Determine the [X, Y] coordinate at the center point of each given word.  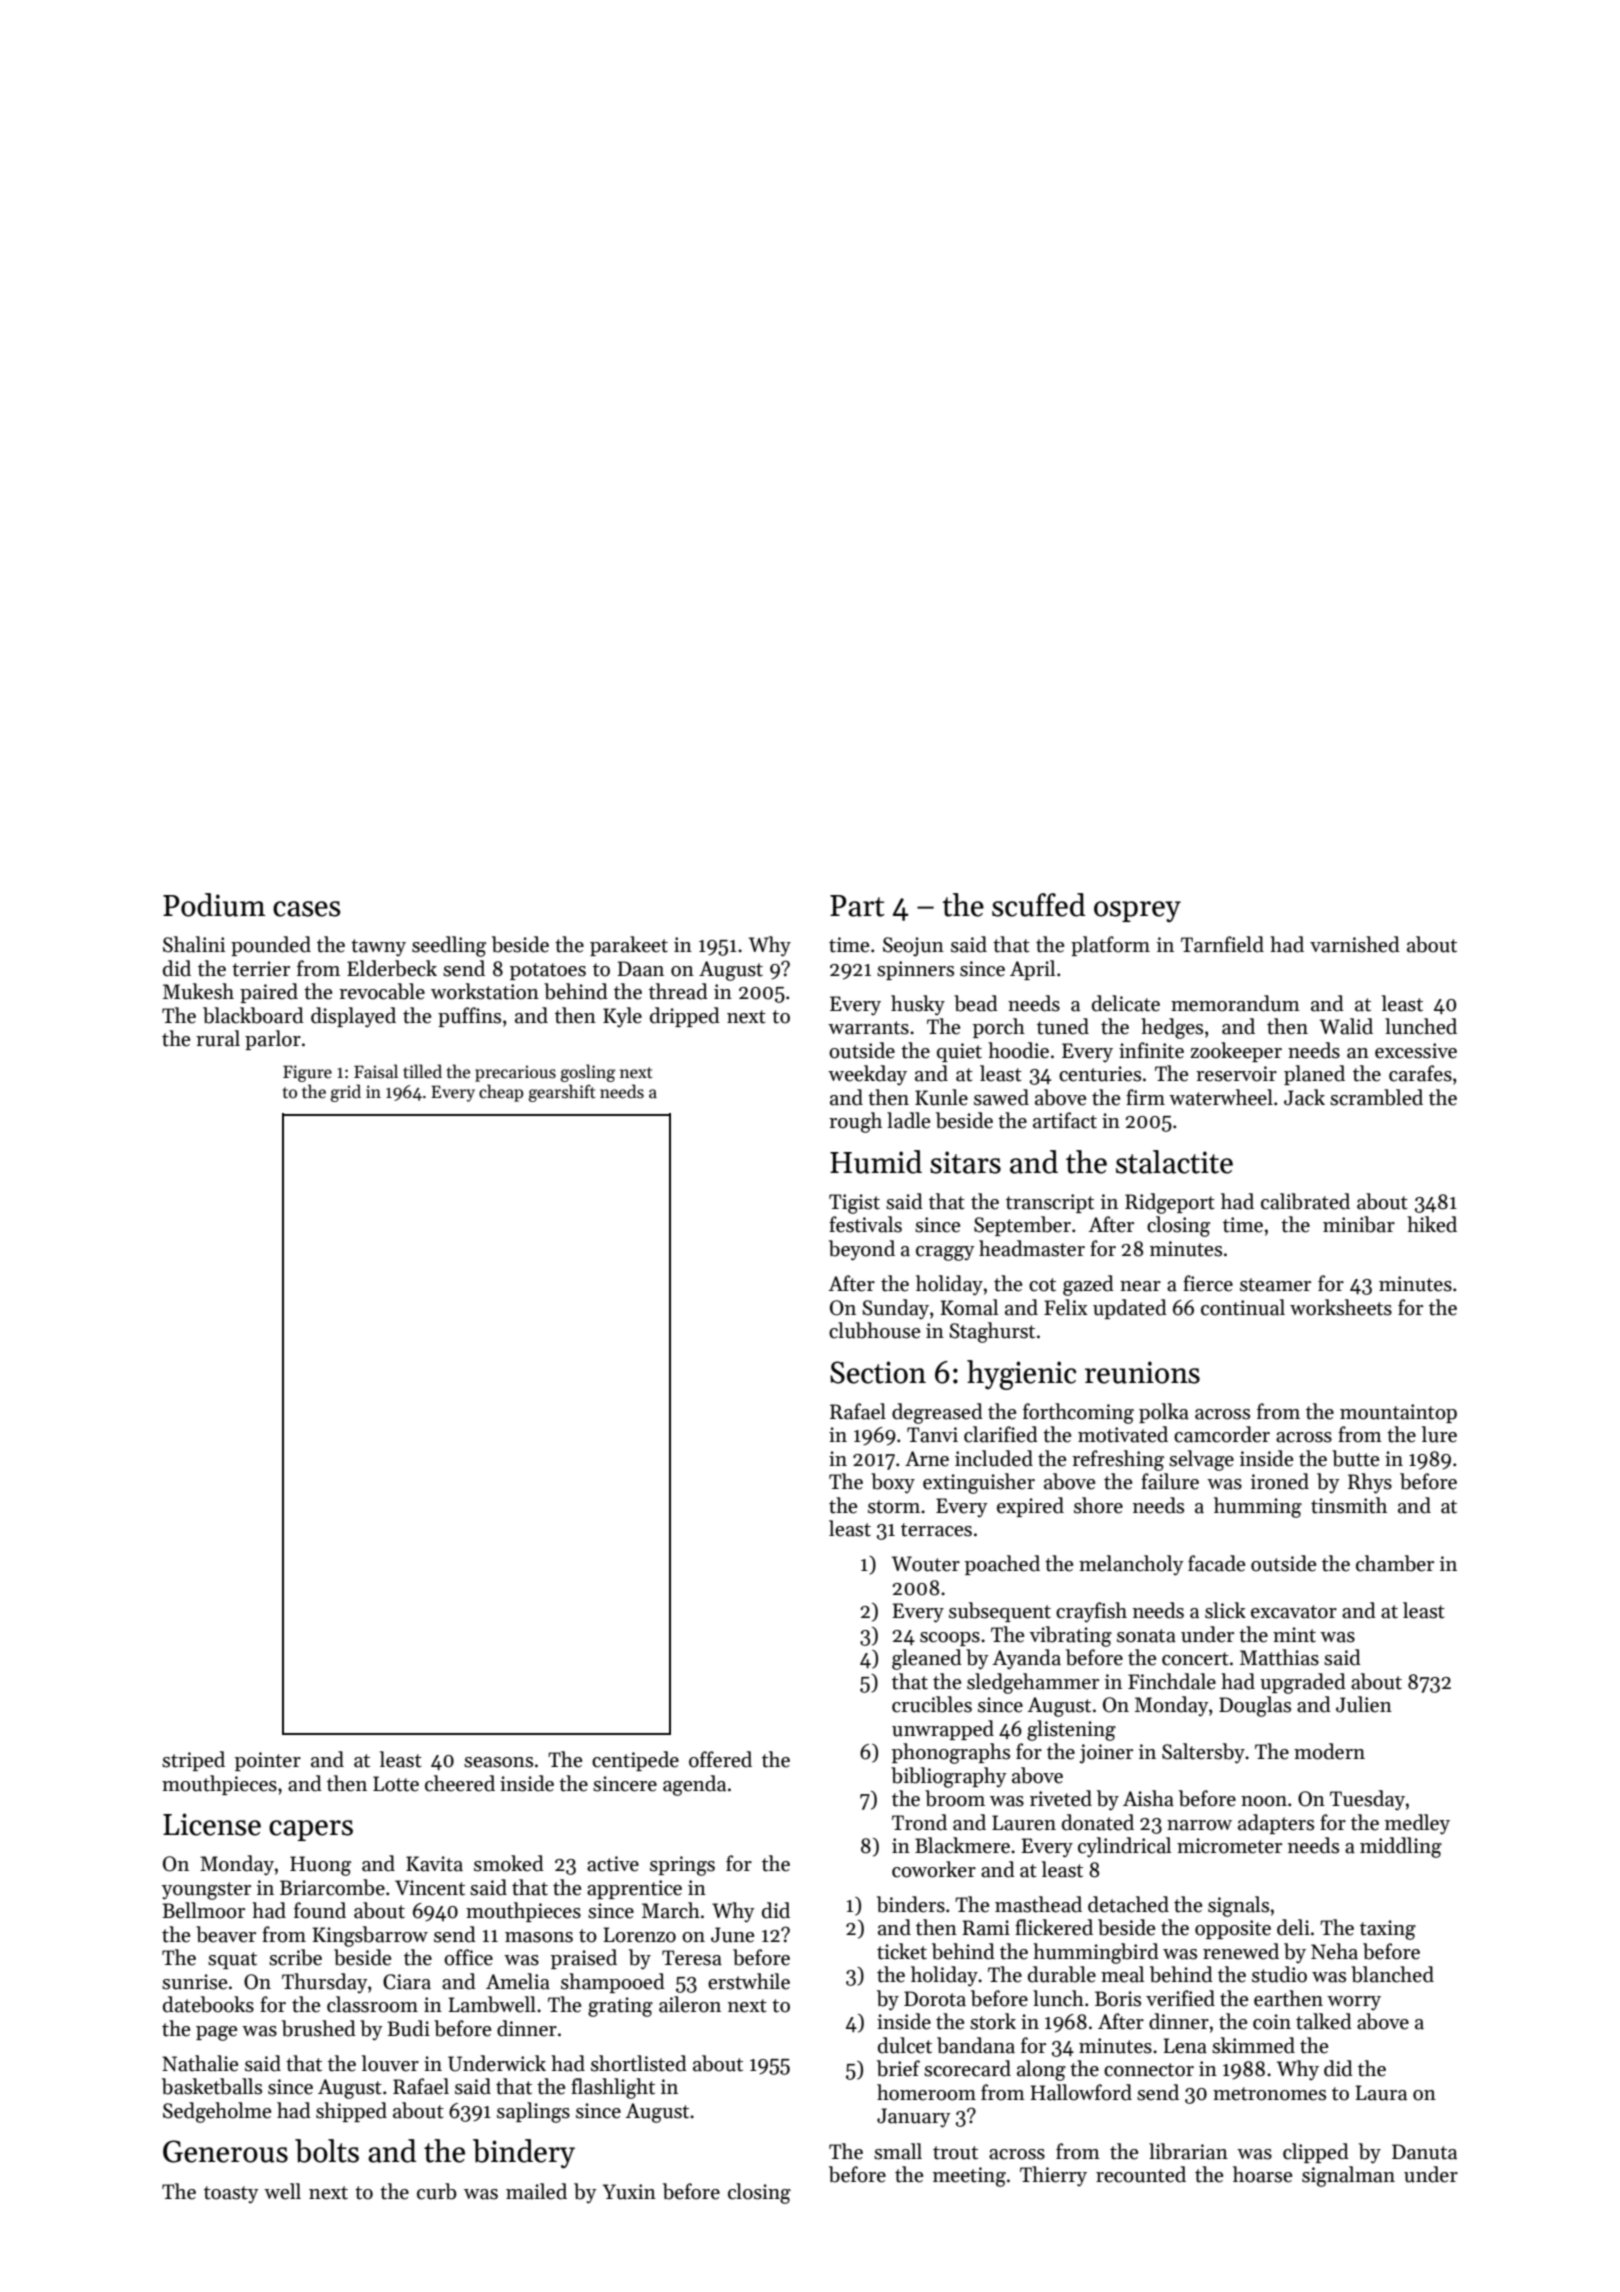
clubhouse [874, 1330]
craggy [945, 1253]
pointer [268, 1761]
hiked [1432, 1224]
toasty [231, 2195]
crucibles [932, 1704]
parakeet [629, 946]
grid [345, 1093]
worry [1354, 2003]
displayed [353, 1017]
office [468, 1957]
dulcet [905, 2045]
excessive [1416, 1051]
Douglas [1255, 1706]
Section [878, 1372]
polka [1164, 1413]
